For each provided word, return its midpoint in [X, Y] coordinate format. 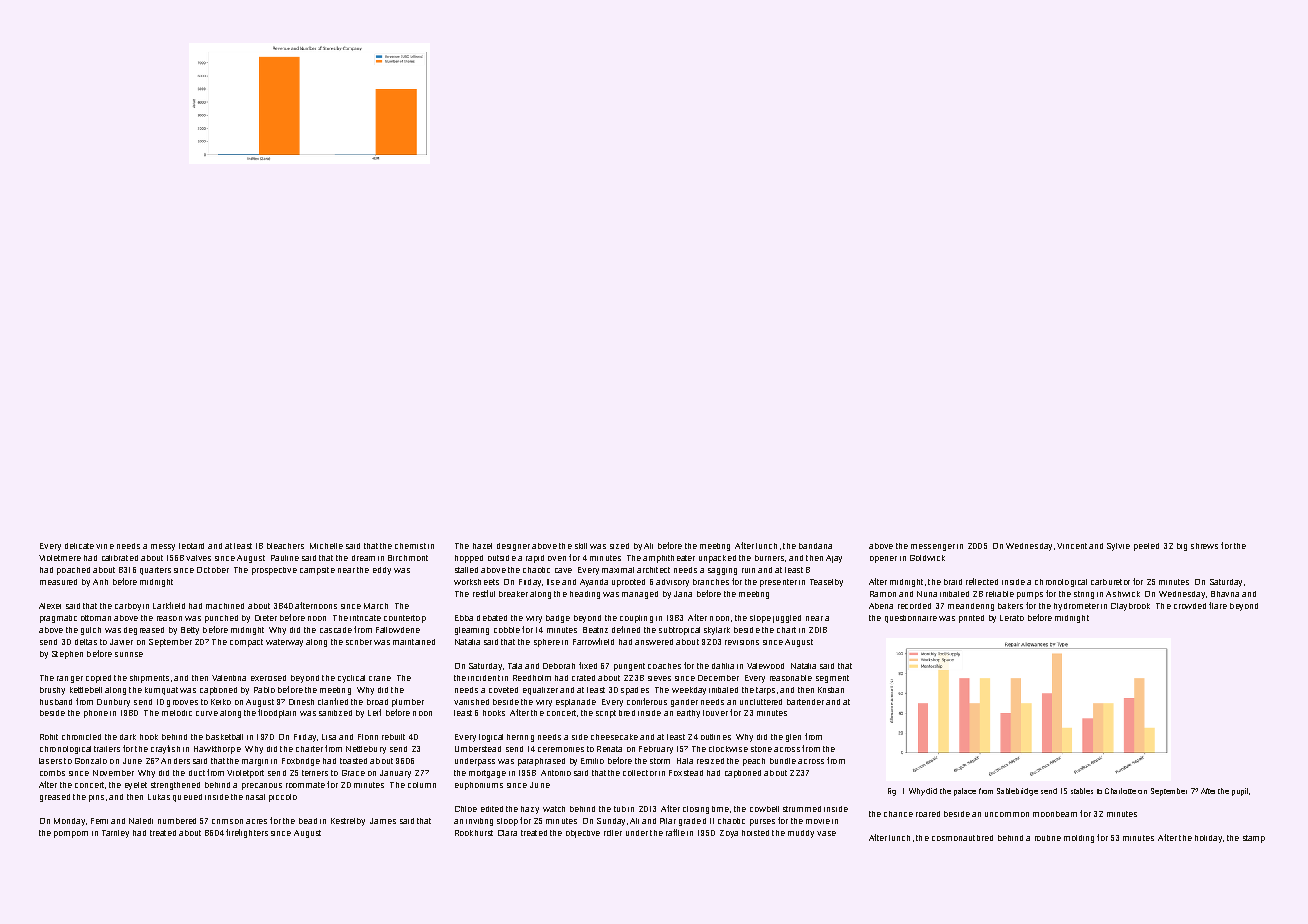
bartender [805, 702]
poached [73, 571]
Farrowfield [593, 641]
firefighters [247, 833]
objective [583, 834]
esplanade [576, 703]
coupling [636, 619]
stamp [1254, 839]
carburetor [1110, 582]
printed [971, 619]
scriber [359, 642]
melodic [177, 713]
